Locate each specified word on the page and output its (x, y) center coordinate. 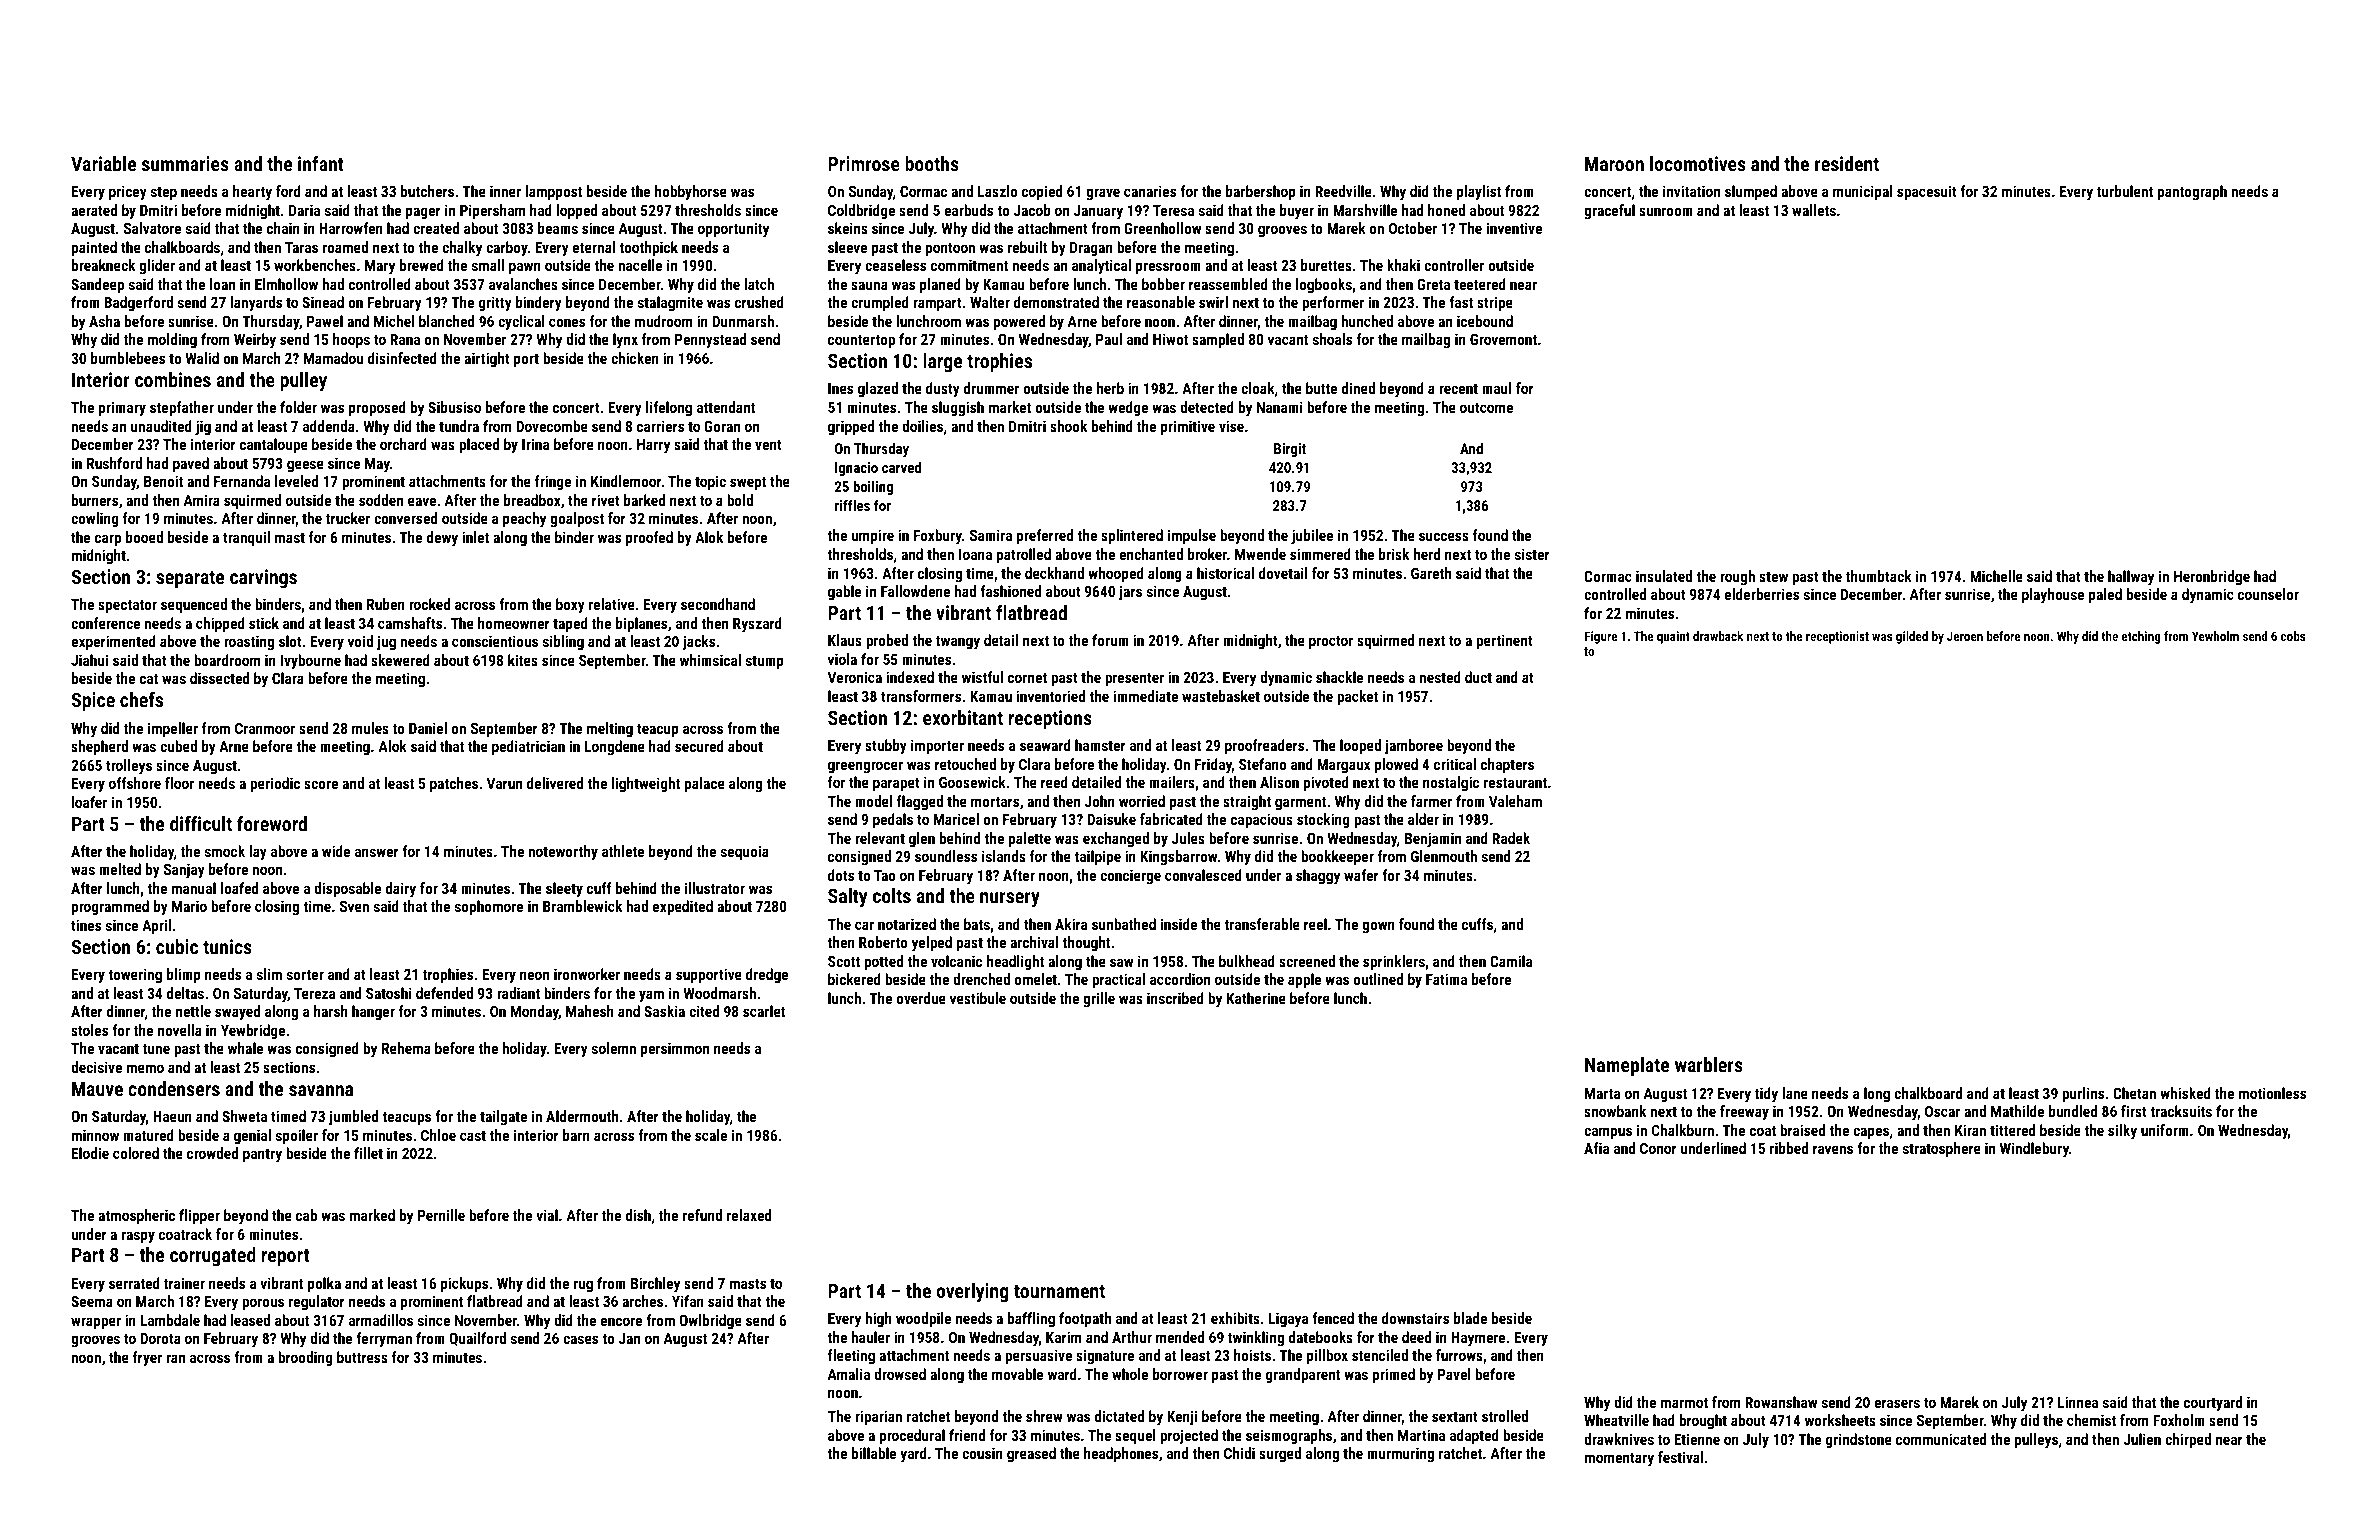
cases (580, 1339)
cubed (178, 746)
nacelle (640, 265)
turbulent (2125, 191)
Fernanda (242, 481)
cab (306, 1215)
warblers (1709, 1064)
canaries (1150, 191)
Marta (1602, 1093)
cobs (2293, 636)
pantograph (2192, 192)
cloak (1258, 388)
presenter (1134, 679)
